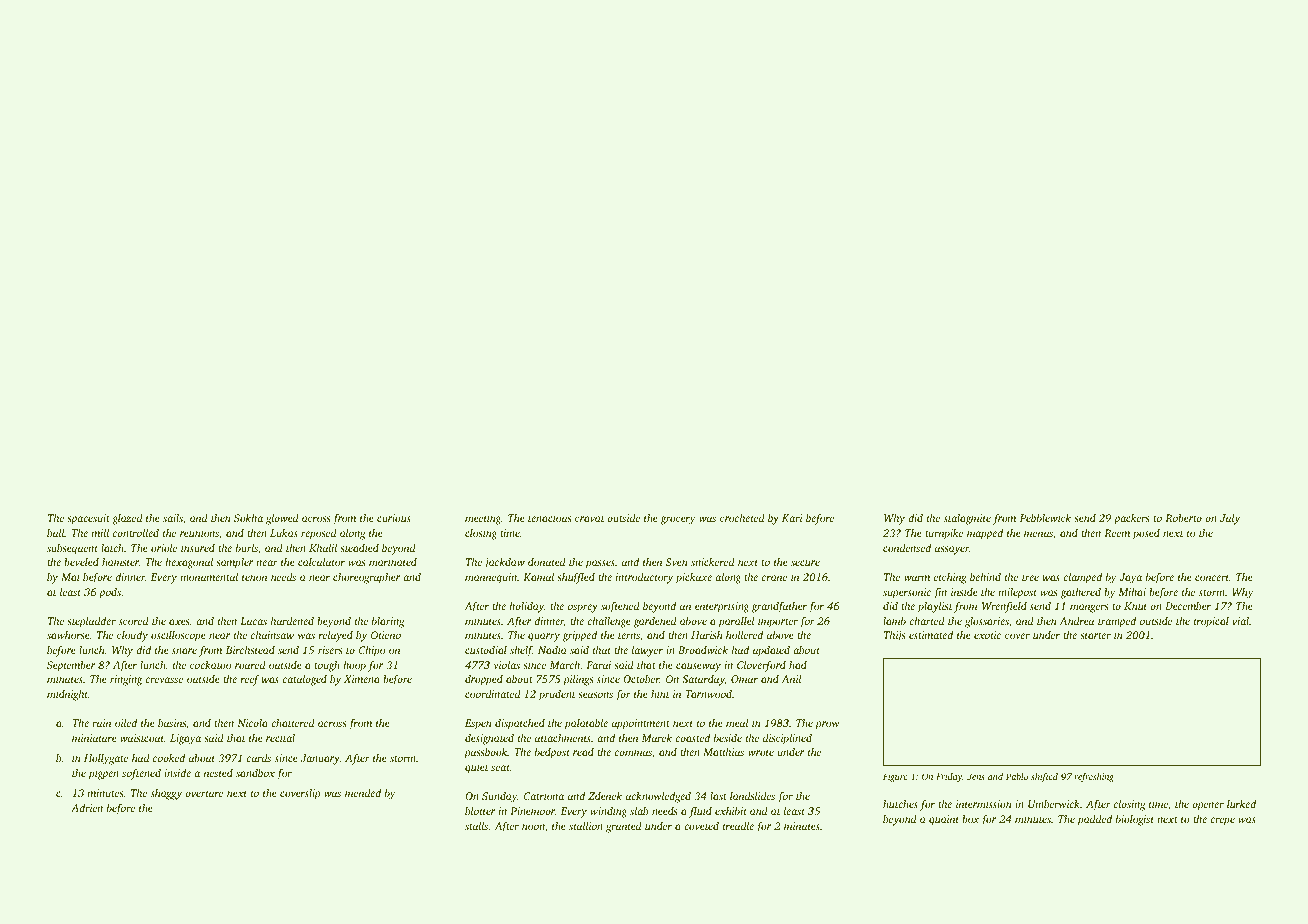 This page has width=1308, height=924. Describe the element at coordinates (1076, 621) in the page. I see `Andrea` at that location.
